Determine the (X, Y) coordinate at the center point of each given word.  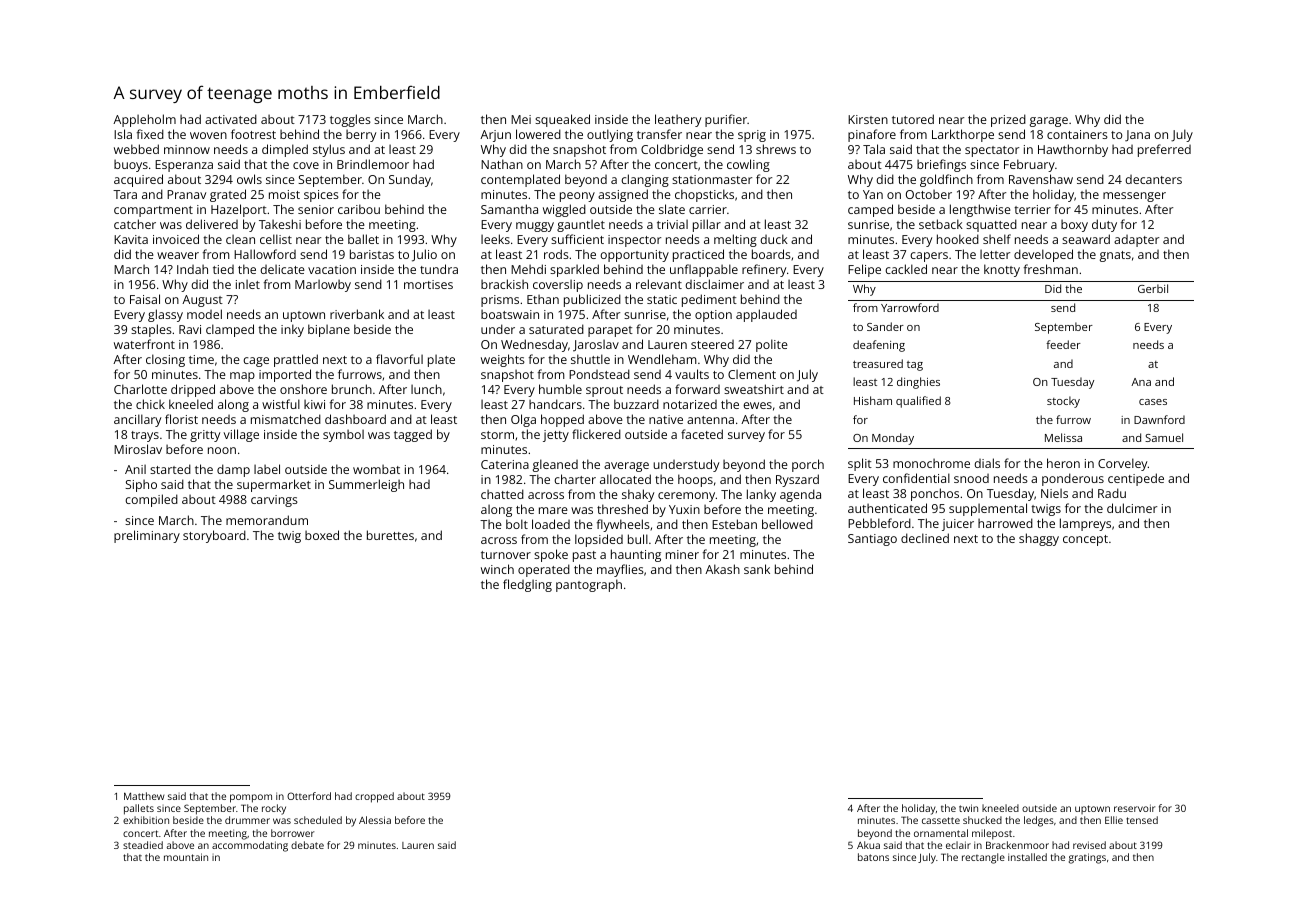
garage (1049, 122)
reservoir (1134, 808)
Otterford (309, 796)
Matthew (144, 796)
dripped (193, 390)
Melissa (1063, 437)
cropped (374, 797)
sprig (752, 136)
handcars (555, 404)
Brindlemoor (373, 164)
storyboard (214, 536)
